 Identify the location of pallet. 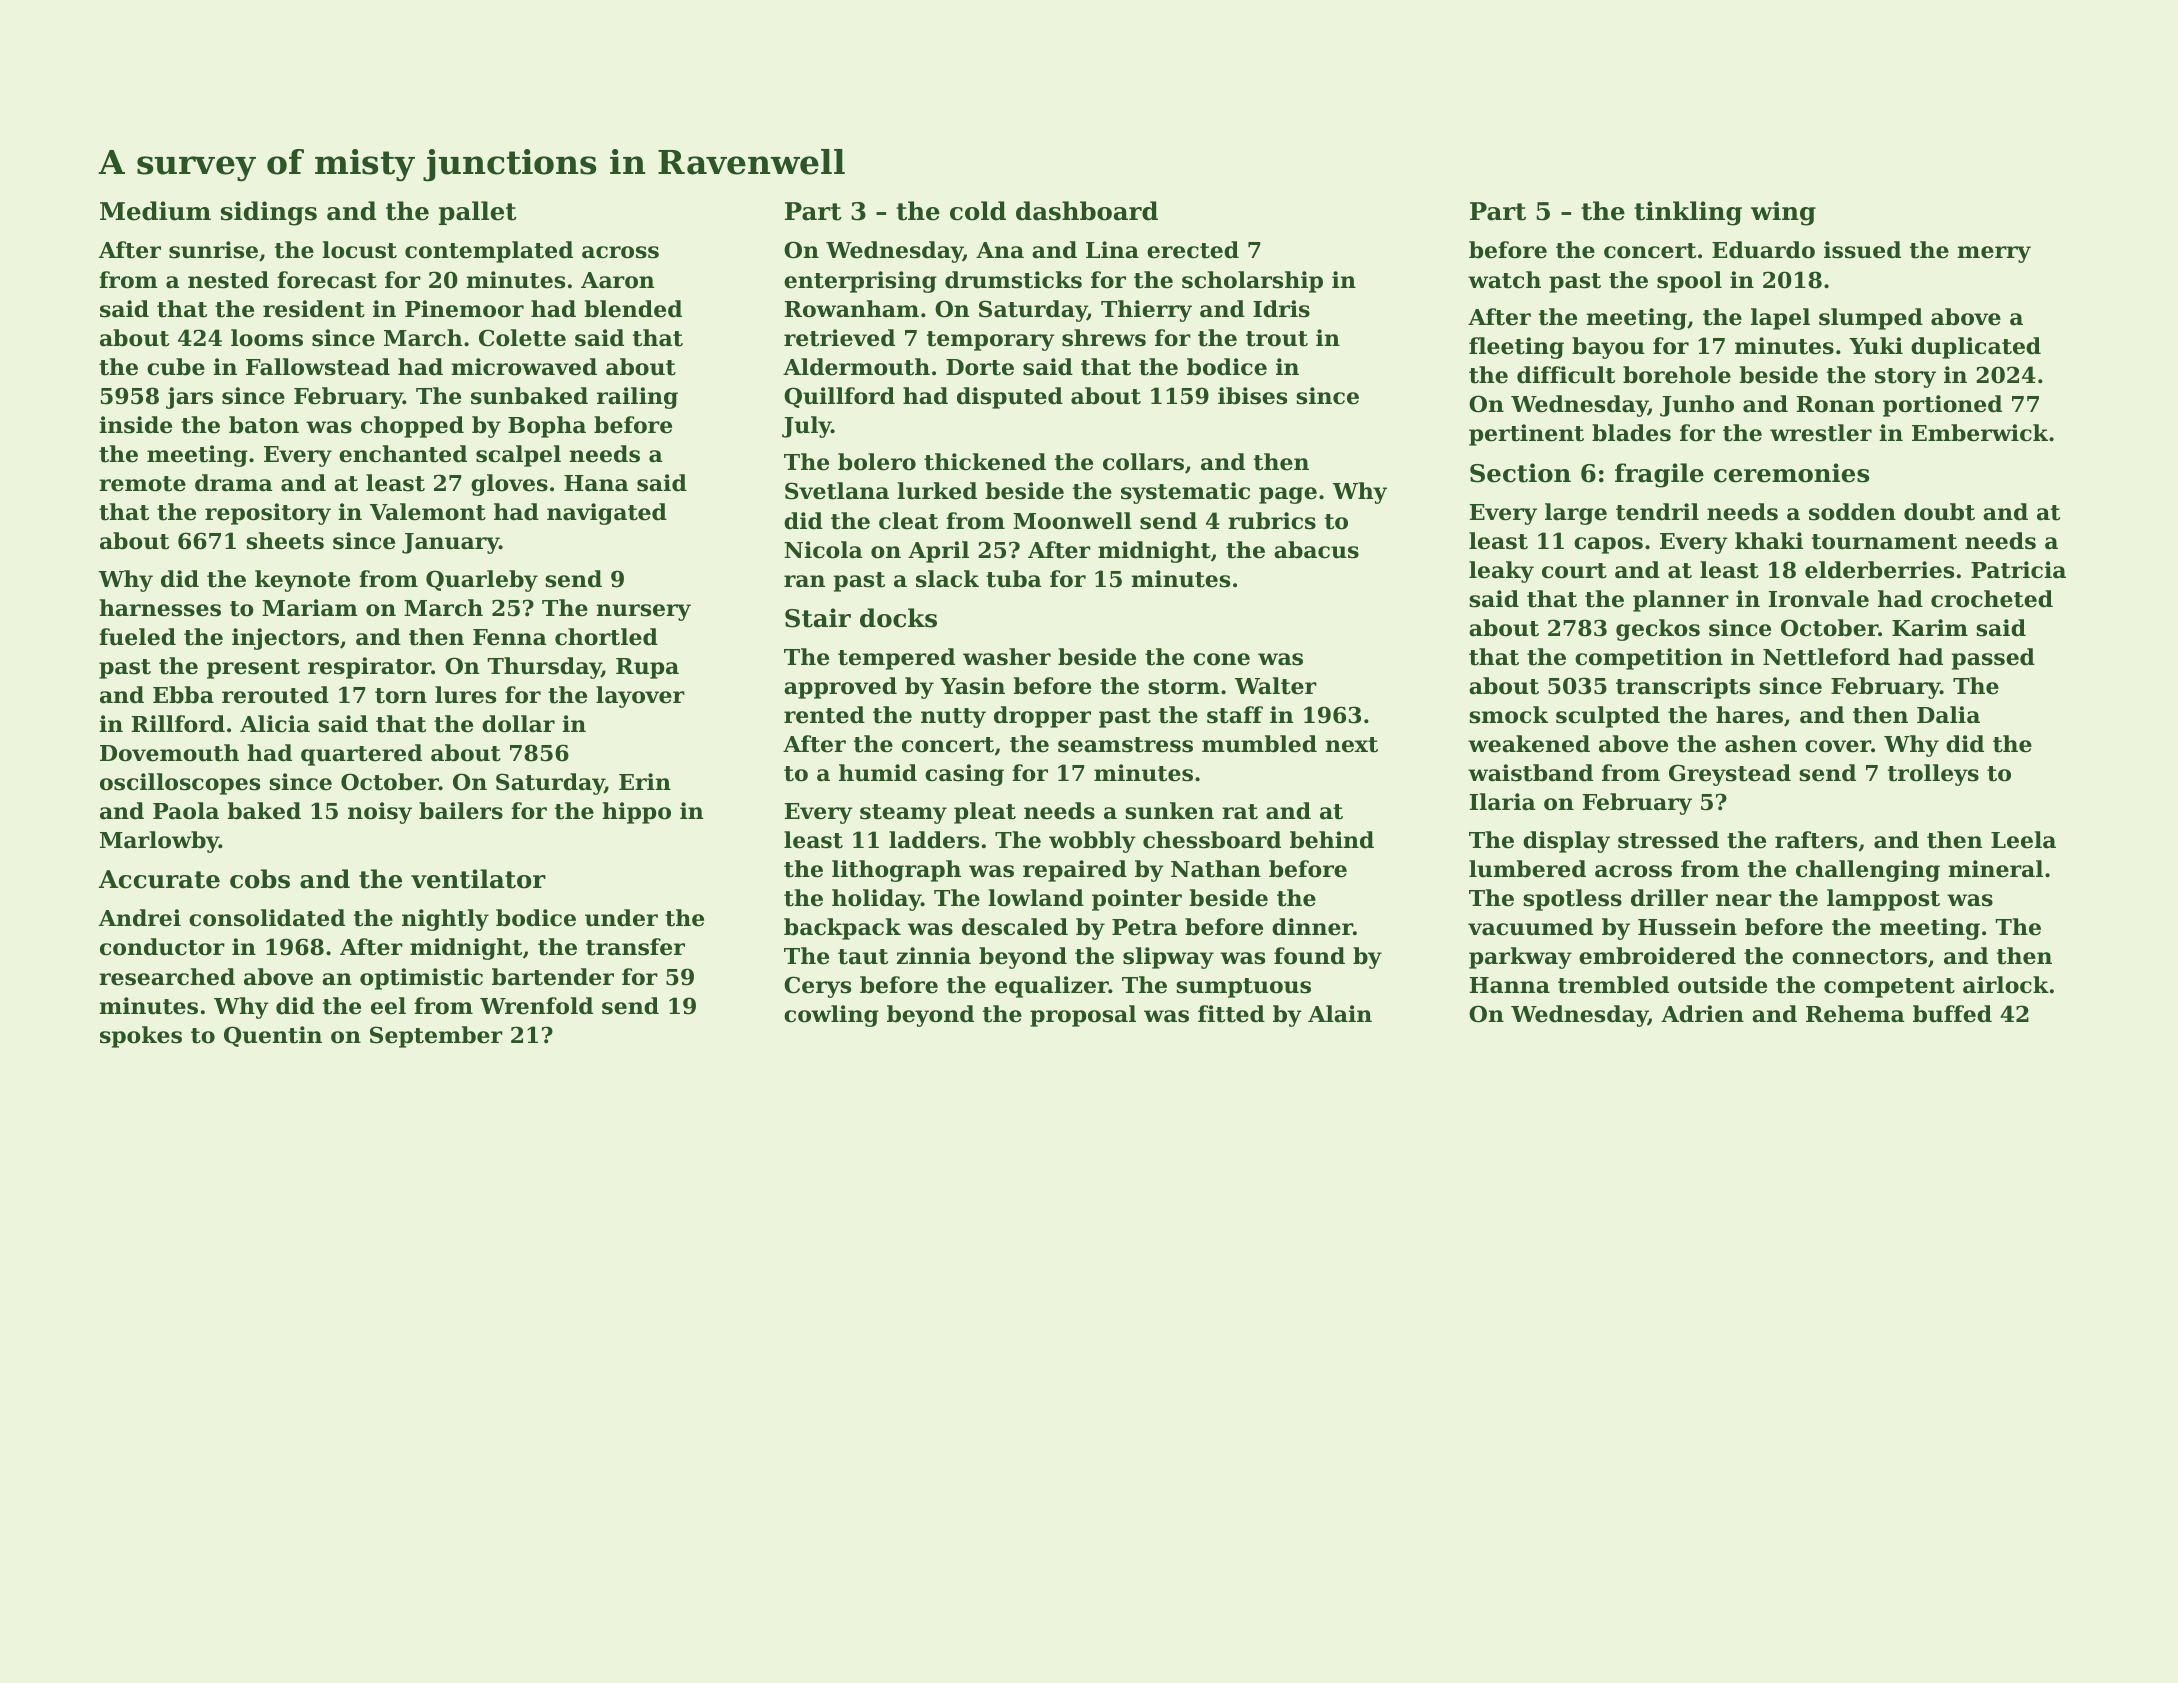
(478, 213).
